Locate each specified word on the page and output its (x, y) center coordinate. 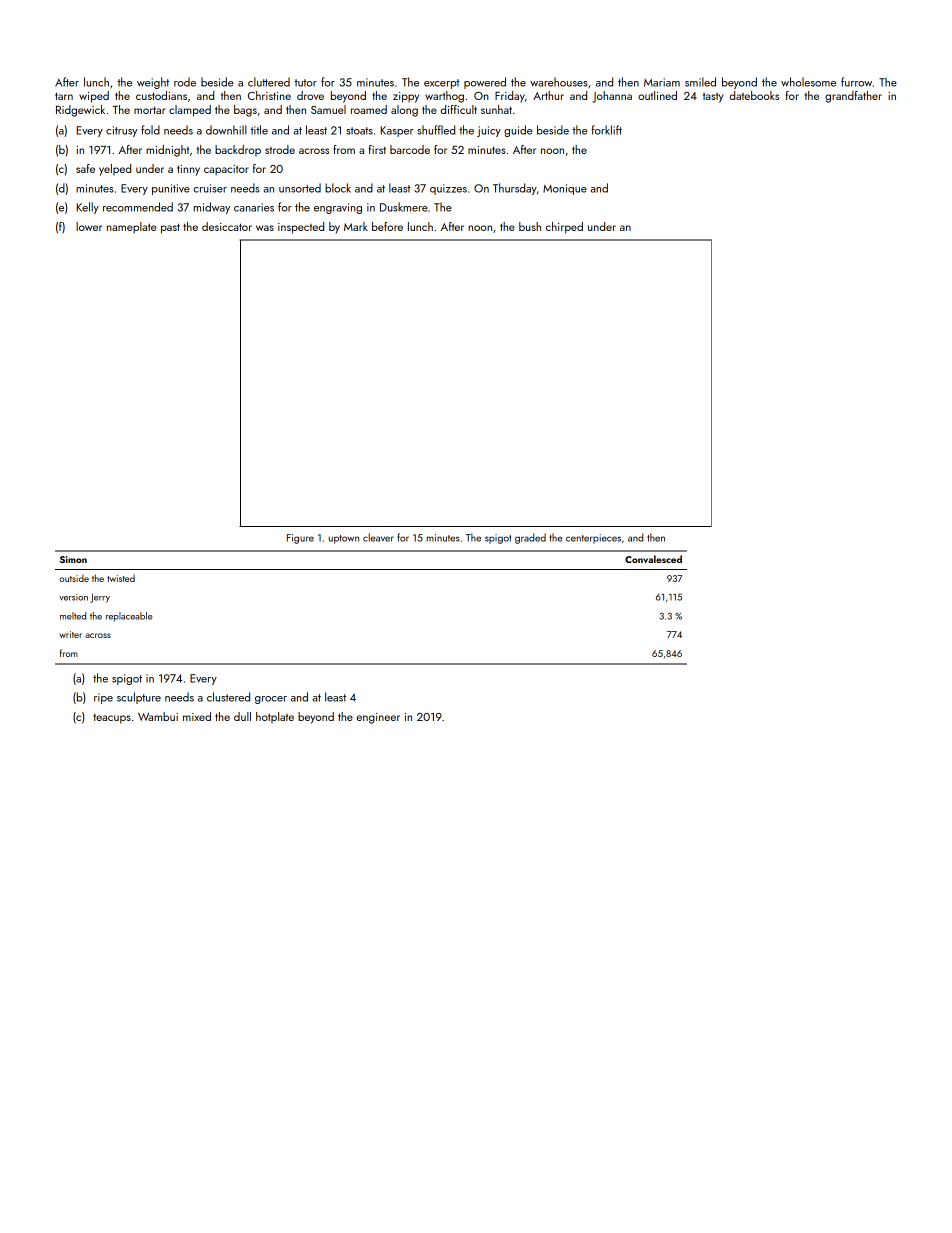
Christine (269, 95)
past (170, 228)
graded (530, 538)
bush (530, 226)
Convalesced (653, 559)
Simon (73, 559)
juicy (489, 131)
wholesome (808, 82)
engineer (378, 718)
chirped (564, 228)
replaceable (129, 617)
